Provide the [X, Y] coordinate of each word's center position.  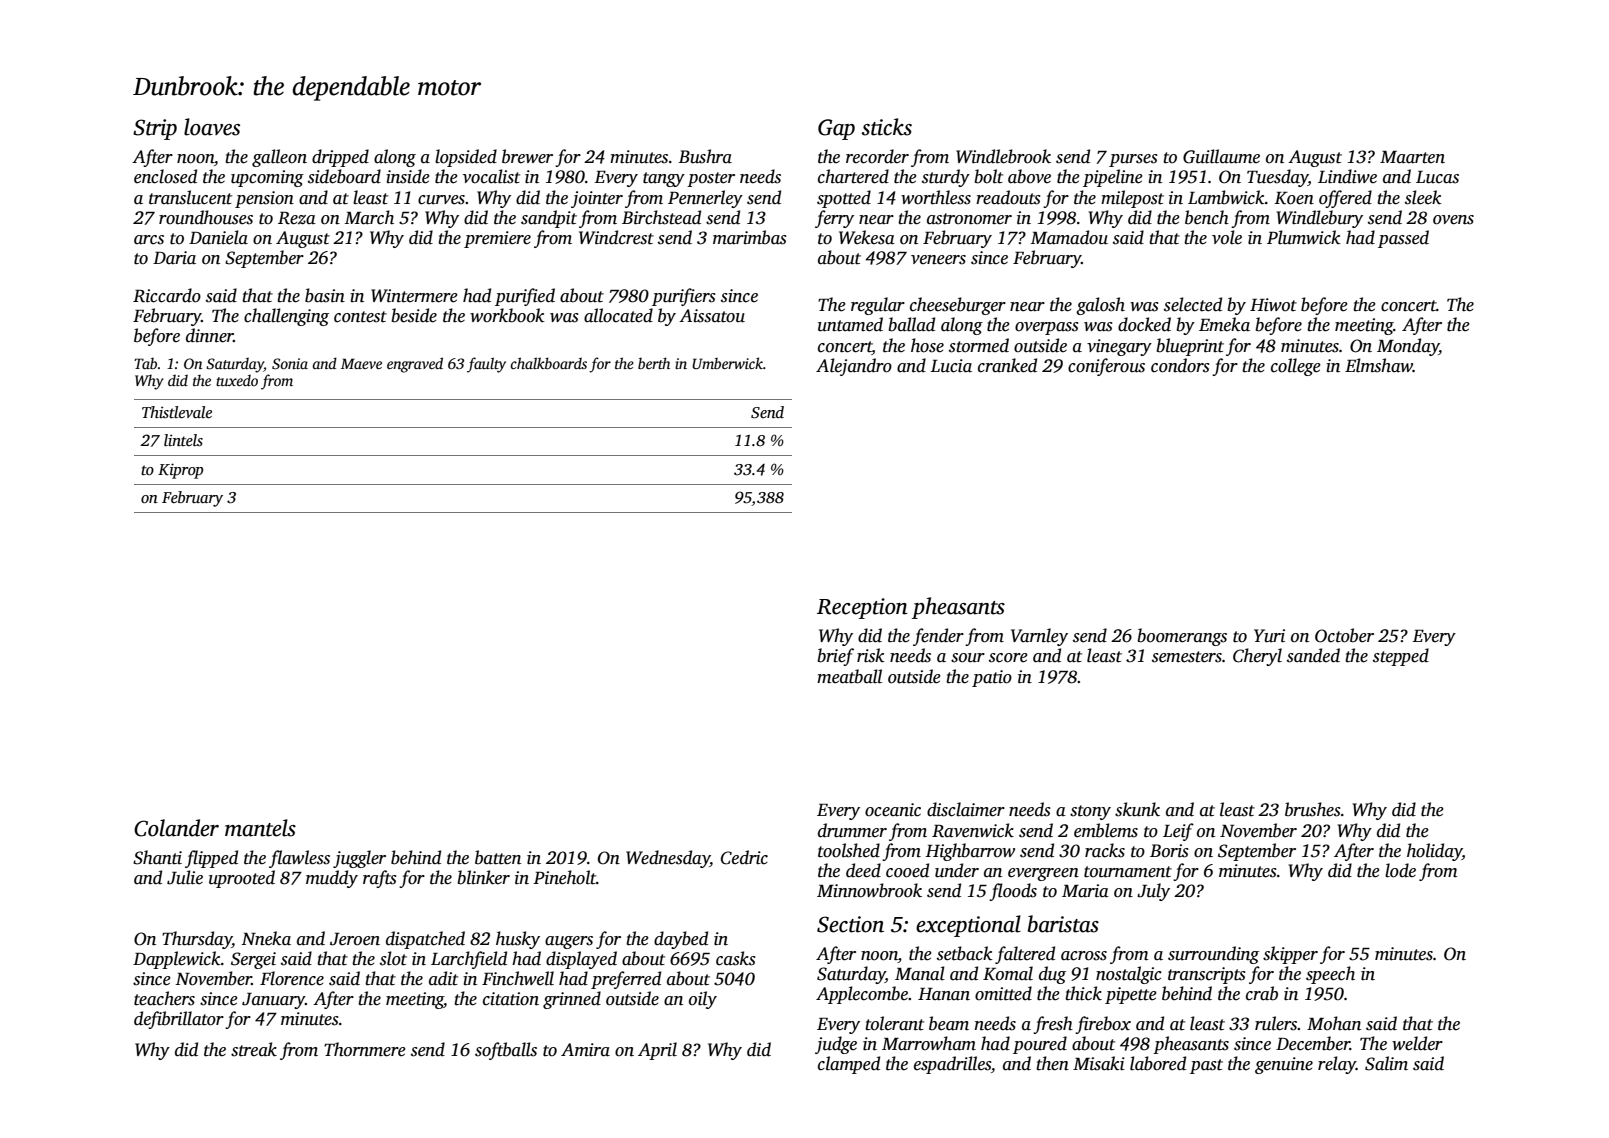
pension [264, 199]
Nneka [266, 938]
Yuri [1269, 636]
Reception [862, 608]
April [657, 1051]
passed [1403, 239]
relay [1337, 1065]
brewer [527, 156]
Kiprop [180, 471]
